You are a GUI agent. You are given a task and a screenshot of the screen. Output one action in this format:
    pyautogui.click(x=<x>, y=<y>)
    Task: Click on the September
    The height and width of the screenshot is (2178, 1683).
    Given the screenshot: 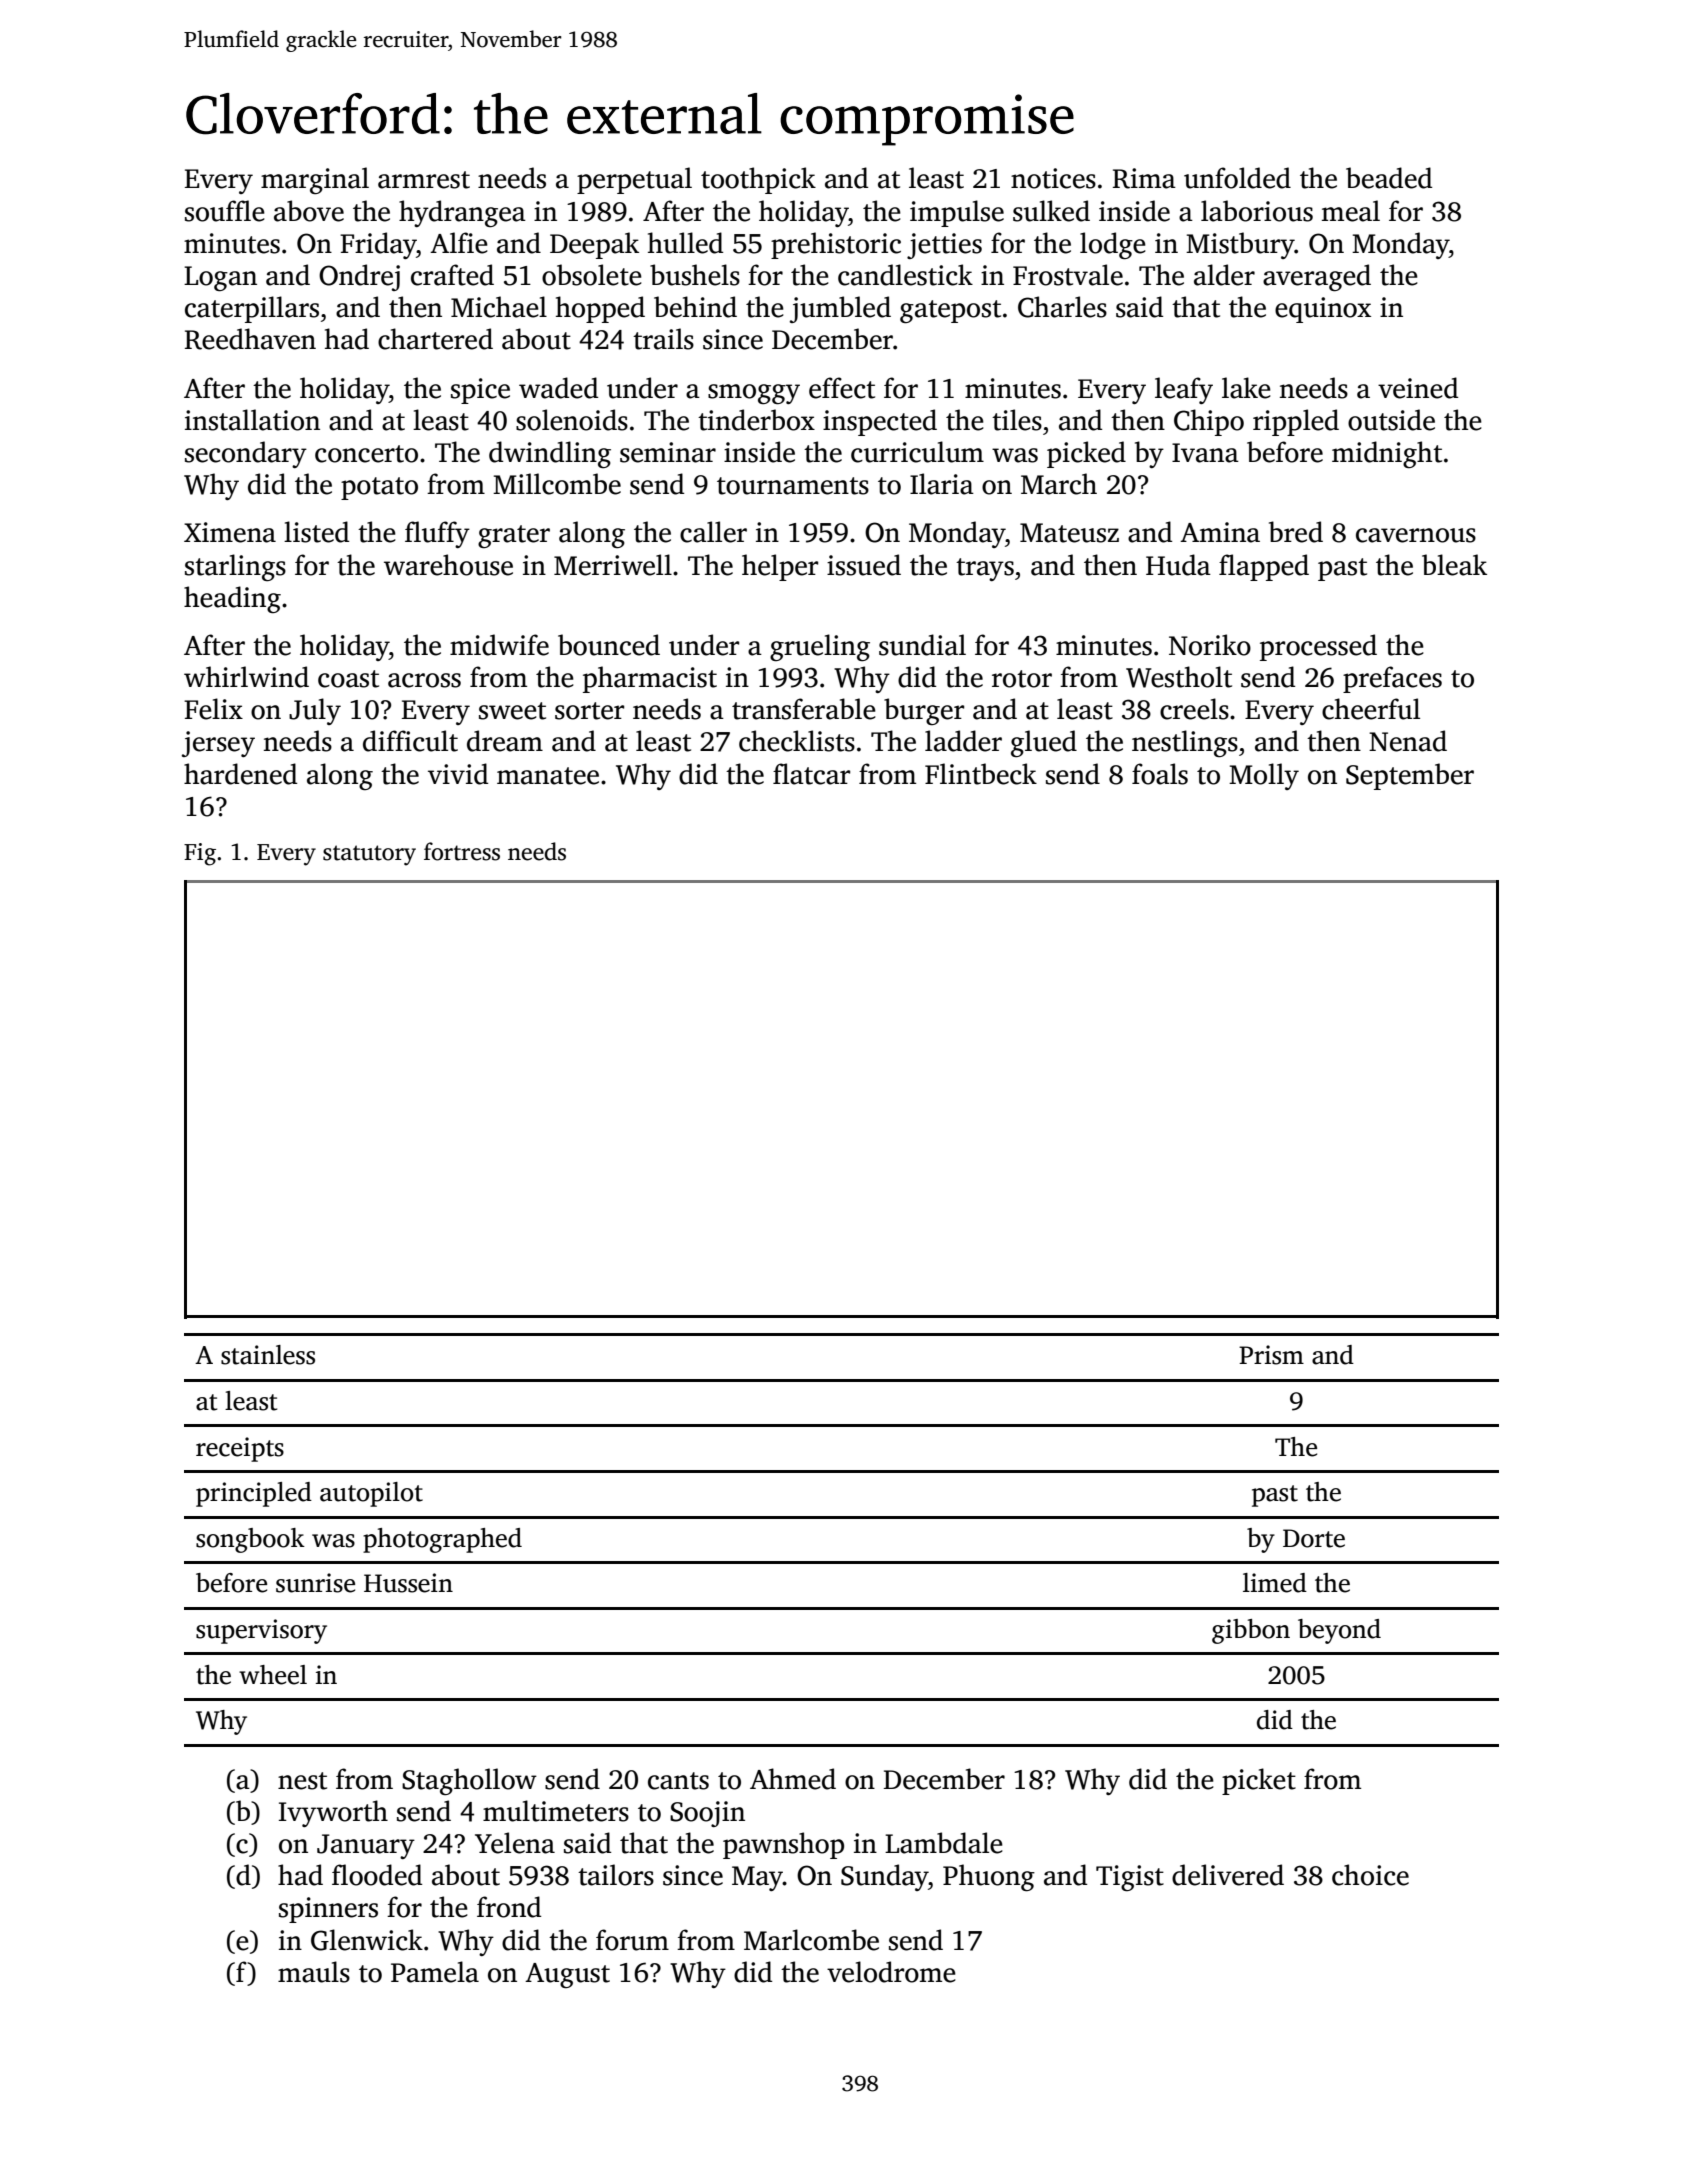 What is the action you would take?
    pyautogui.click(x=1410, y=776)
